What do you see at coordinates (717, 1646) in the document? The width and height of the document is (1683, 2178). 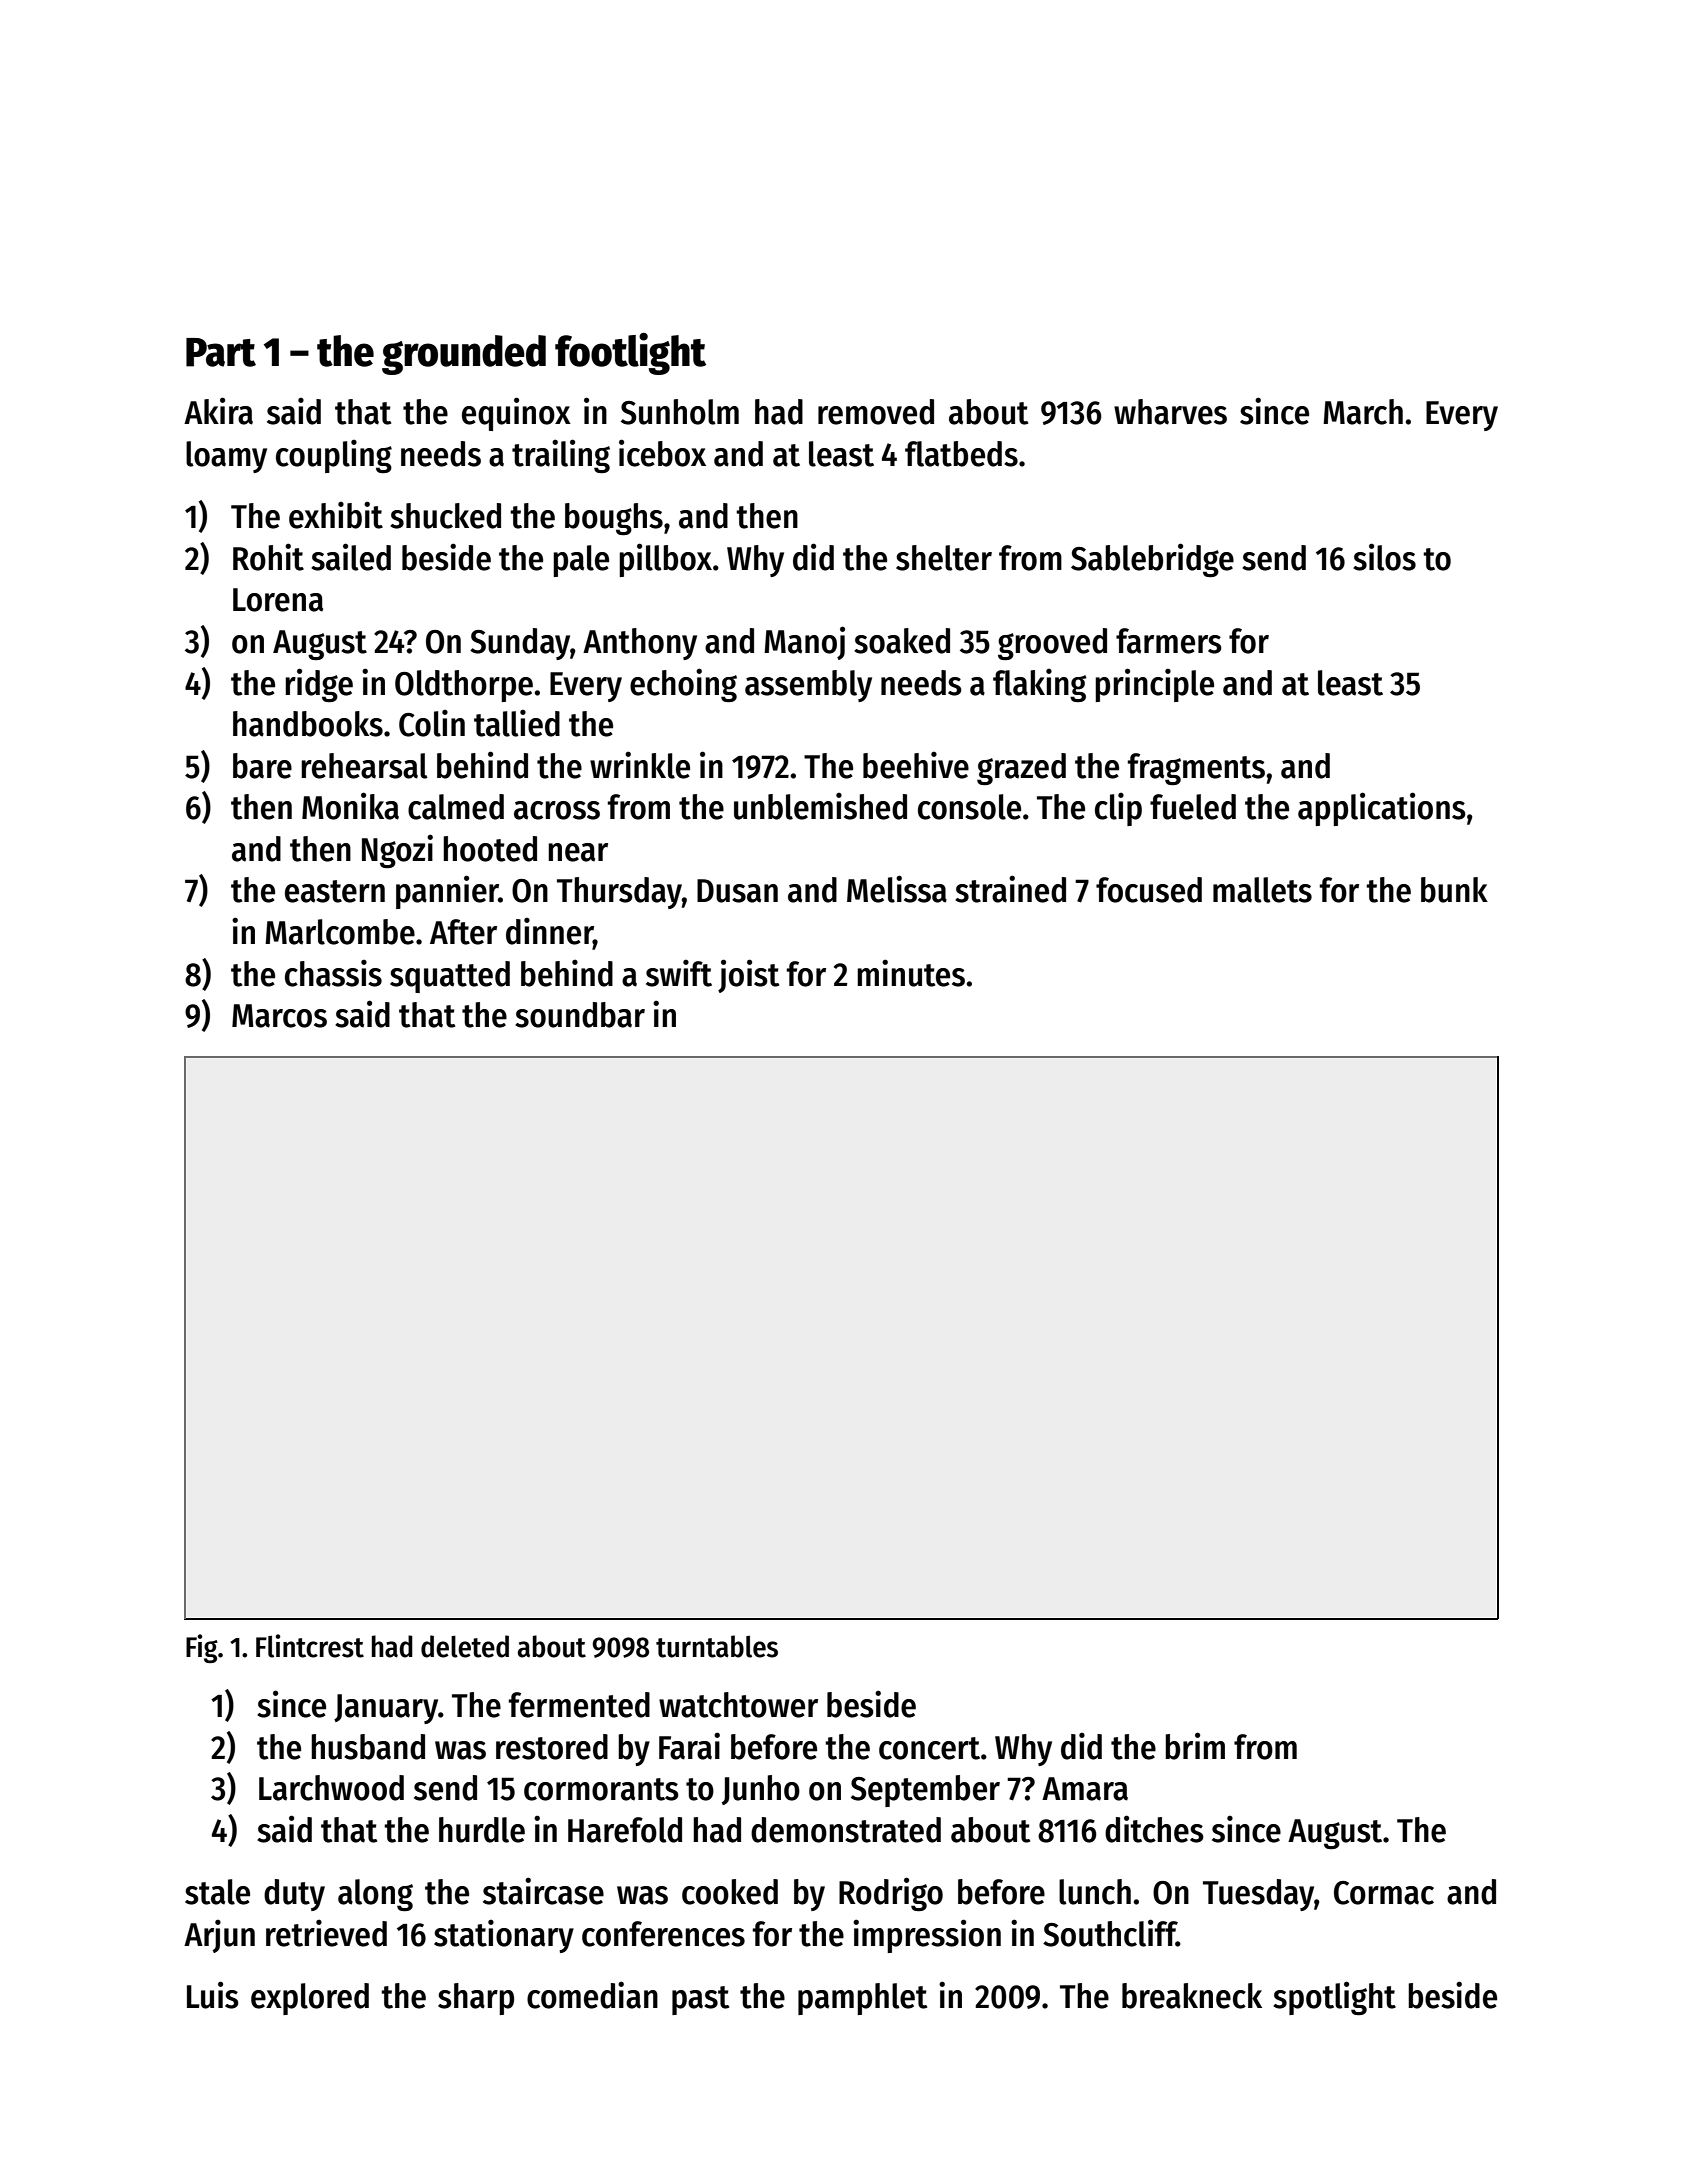 I see `turntables` at bounding box center [717, 1646].
